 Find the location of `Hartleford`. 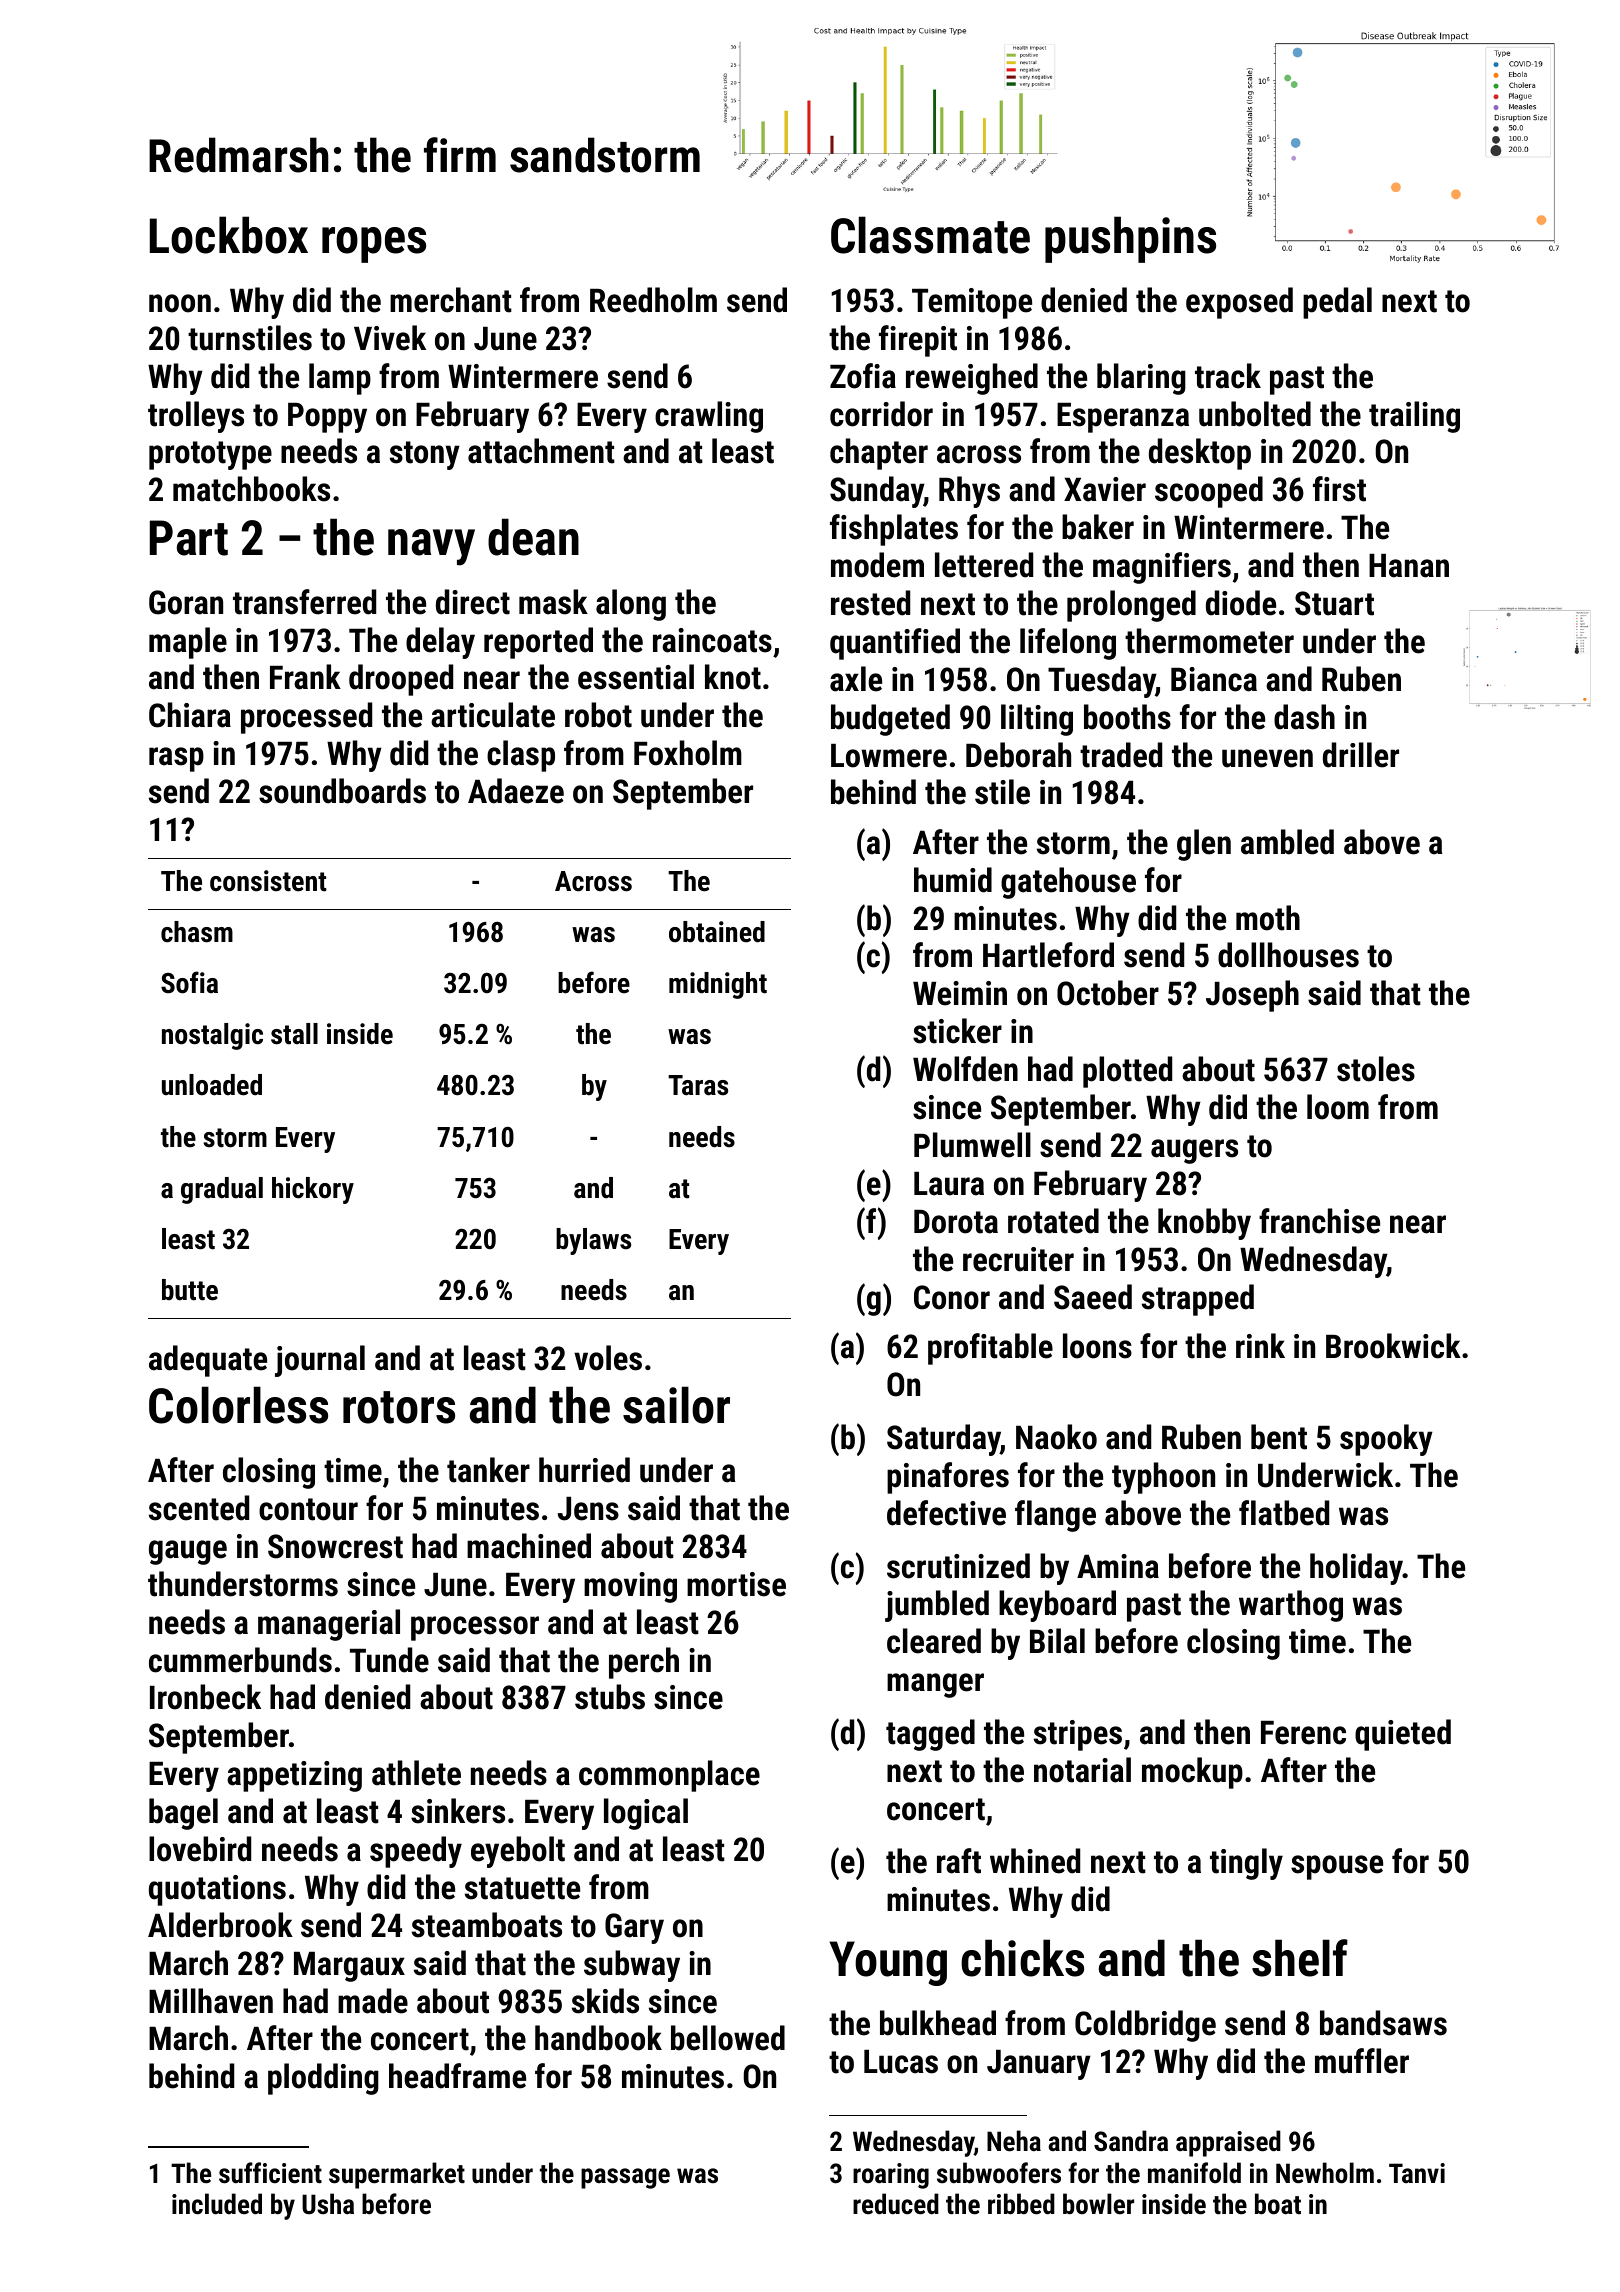

Hartleford is located at coordinates (1048, 955).
